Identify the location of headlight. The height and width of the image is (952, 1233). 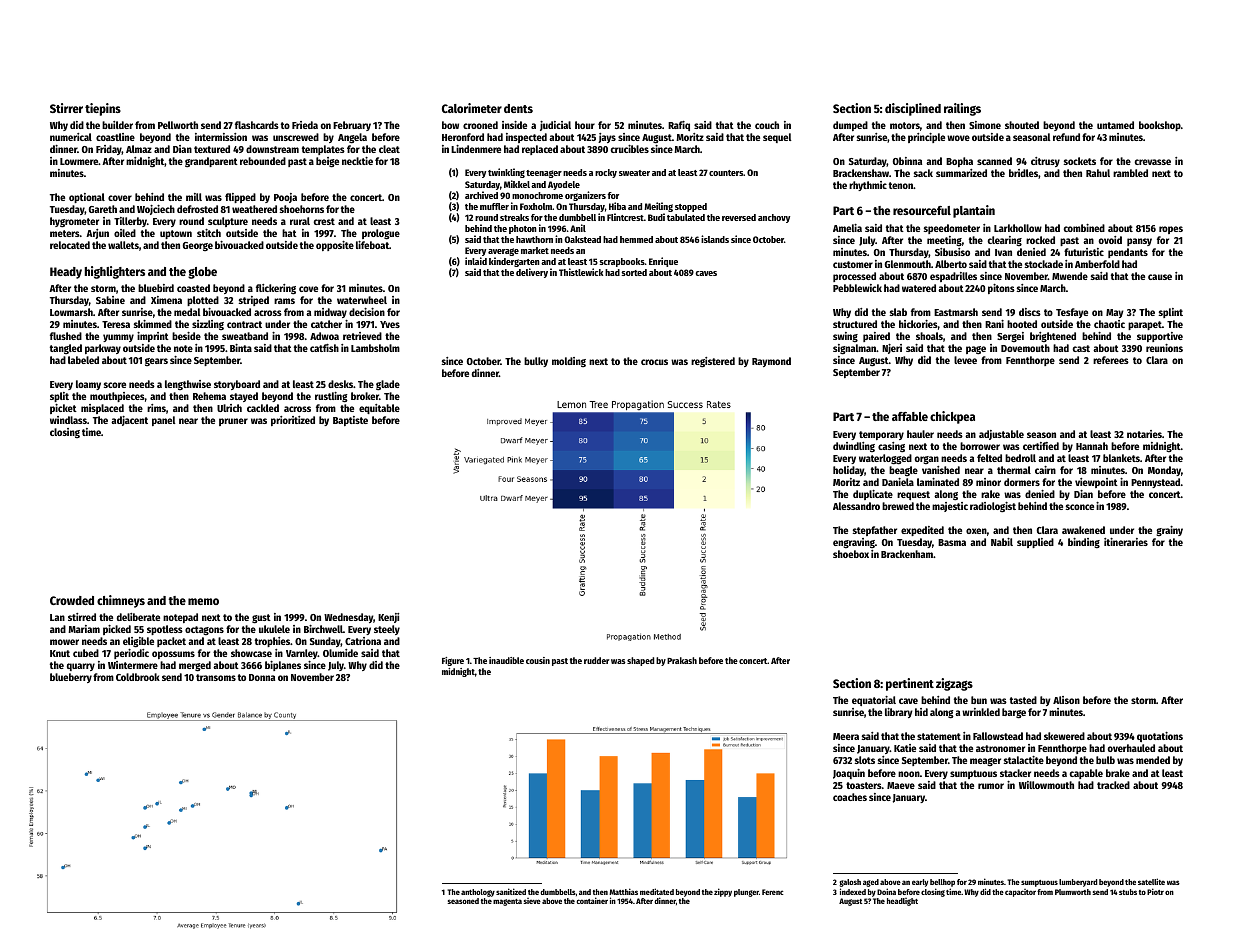
(902, 902).
